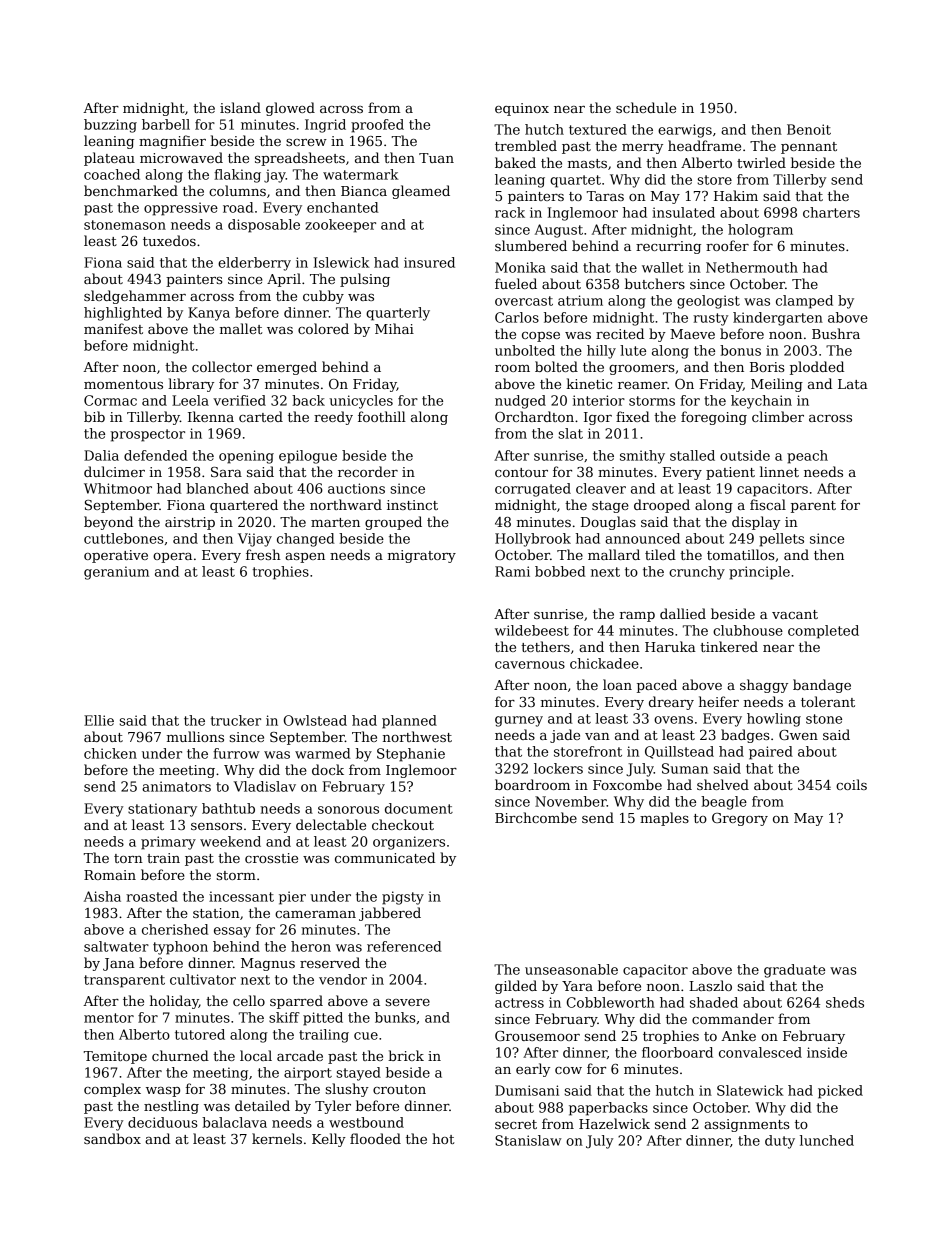 This screenshot has height=1233, width=952. Describe the element at coordinates (409, 843) in the screenshot. I see `organizers` at that location.
